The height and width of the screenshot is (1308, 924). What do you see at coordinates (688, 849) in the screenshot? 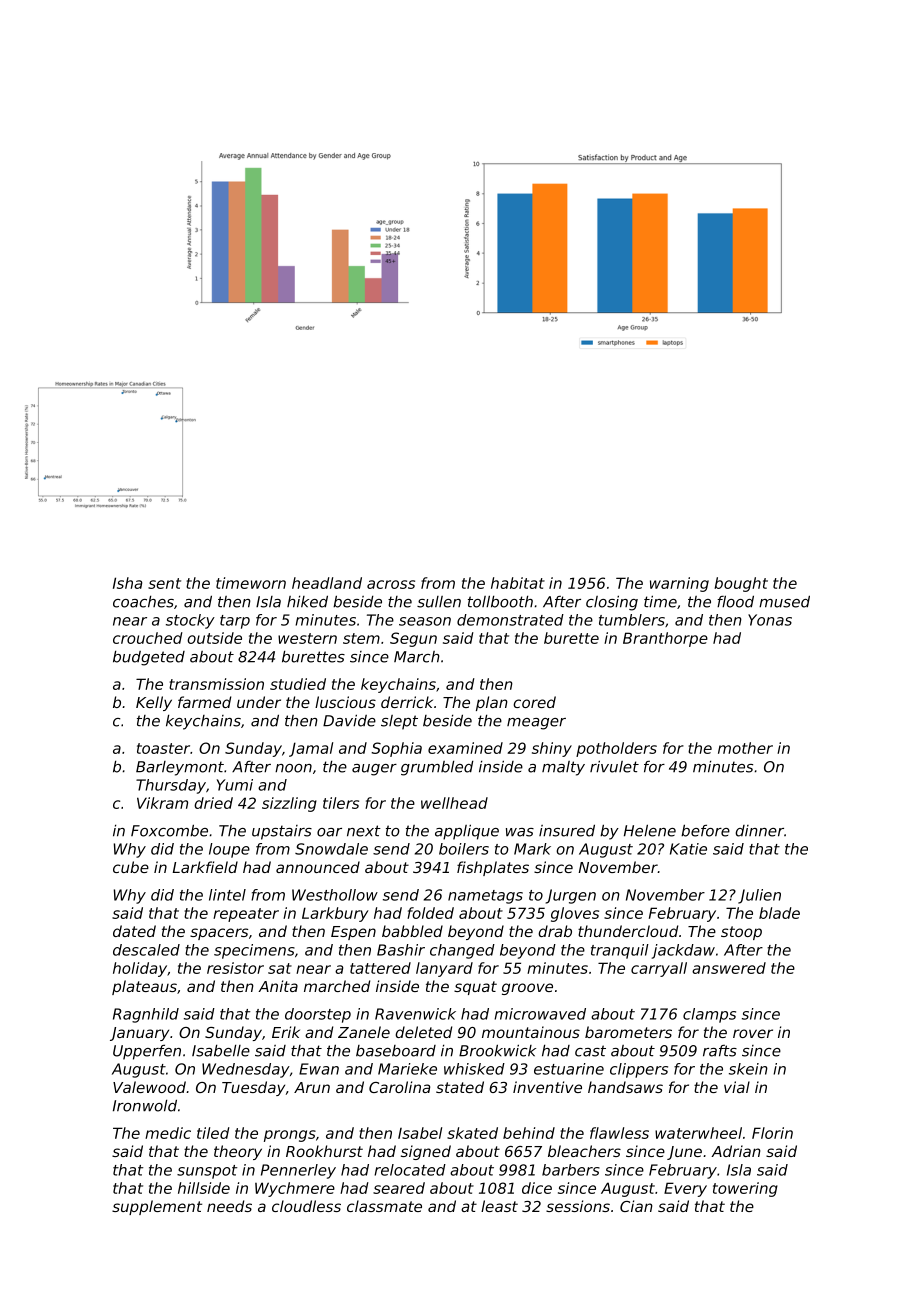
I see `Katie` at bounding box center [688, 849].
